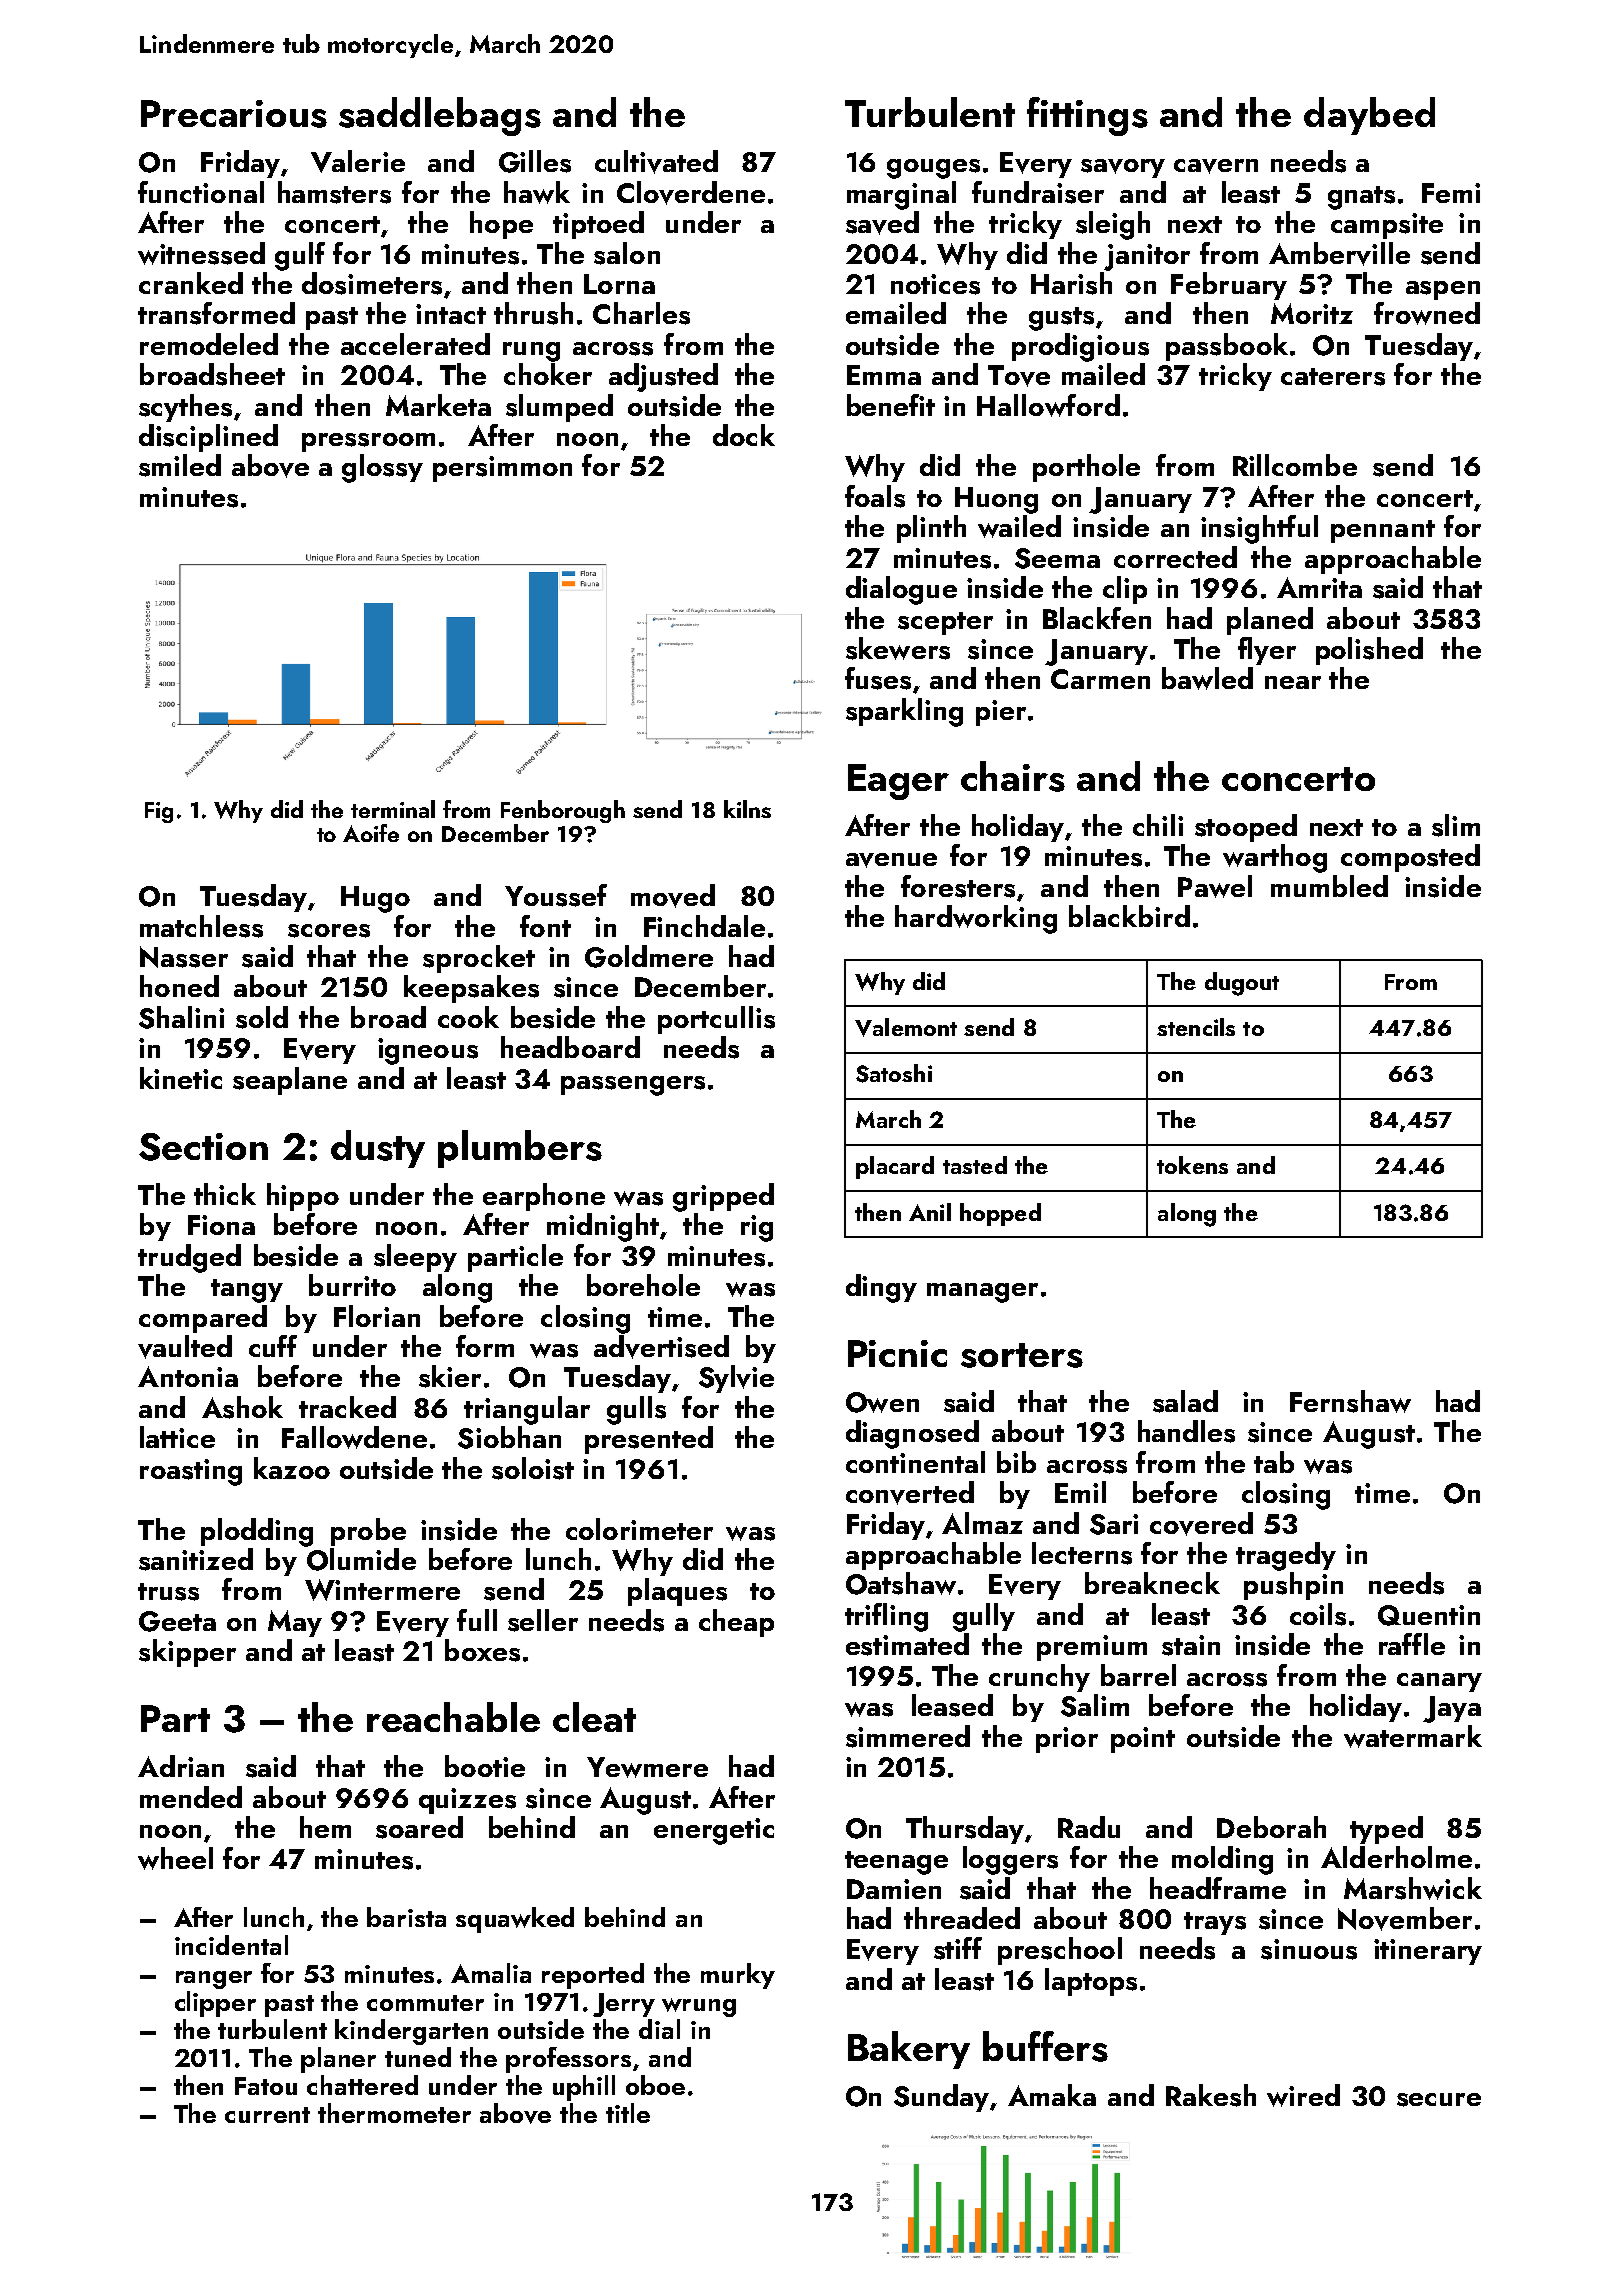 The image size is (1620, 2292). I want to click on energetic, so click(714, 1831).
